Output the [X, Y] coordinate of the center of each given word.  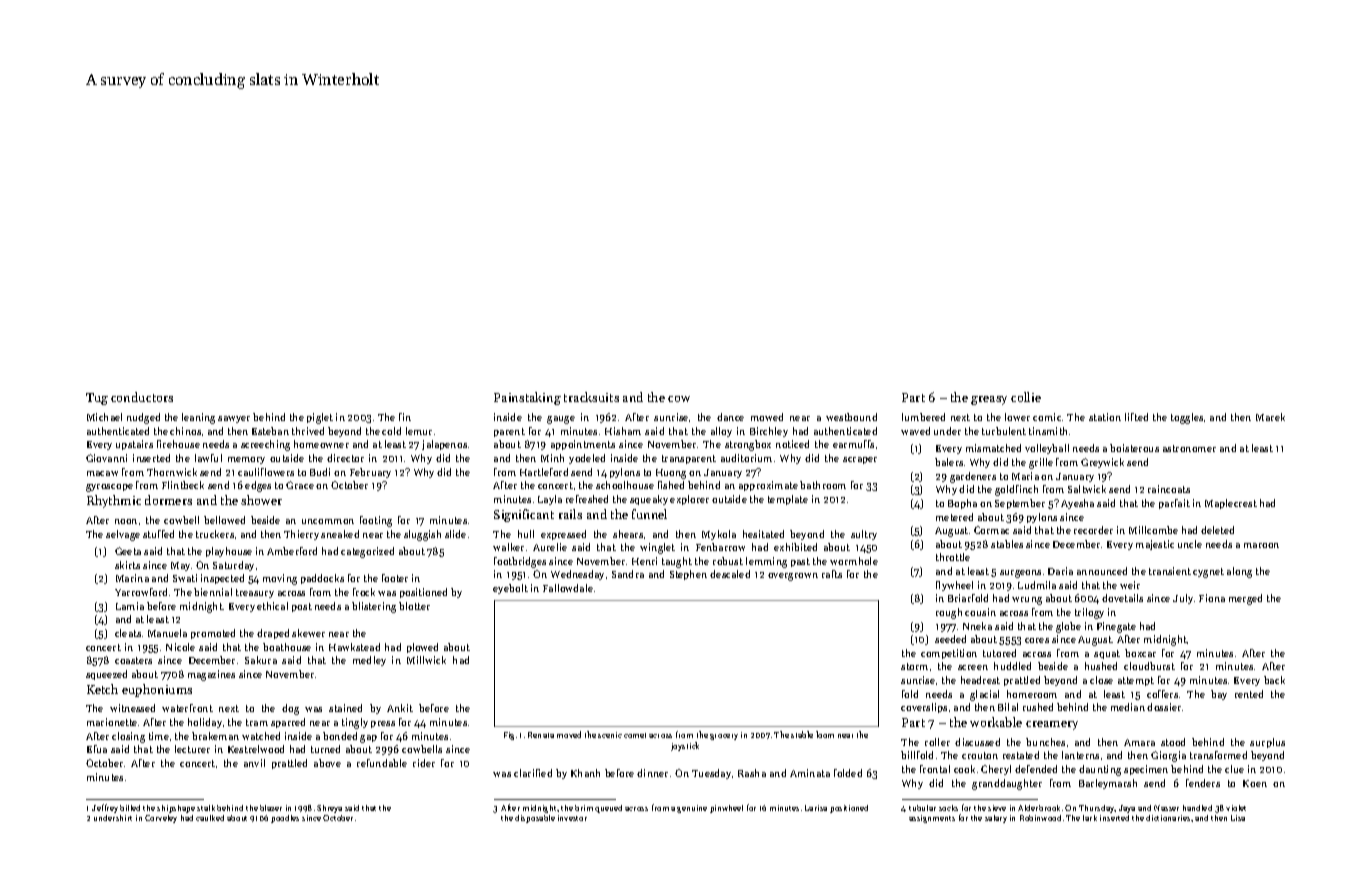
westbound [851, 417]
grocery [724, 737]
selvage [123, 535]
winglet [657, 548]
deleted [1217, 530]
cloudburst [1149, 666]
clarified [533, 773]
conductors [142, 397]
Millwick [426, 660]
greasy [989, 400]
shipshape [176, 809]
